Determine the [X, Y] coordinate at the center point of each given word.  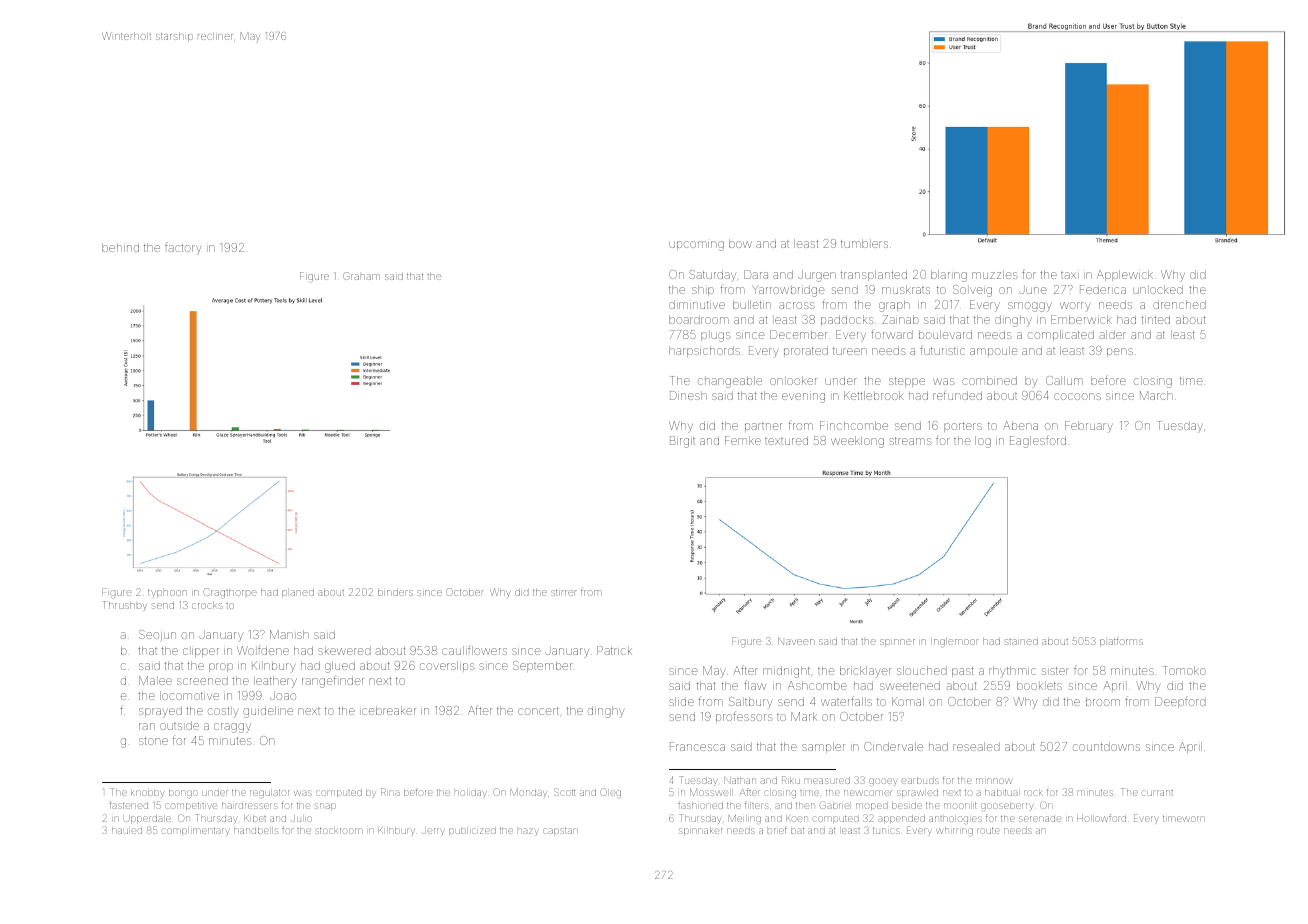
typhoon [167, 593]
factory [183, 248]
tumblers [864, 243]
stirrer [564, 592]
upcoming [696, 246]
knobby [147, 794]
